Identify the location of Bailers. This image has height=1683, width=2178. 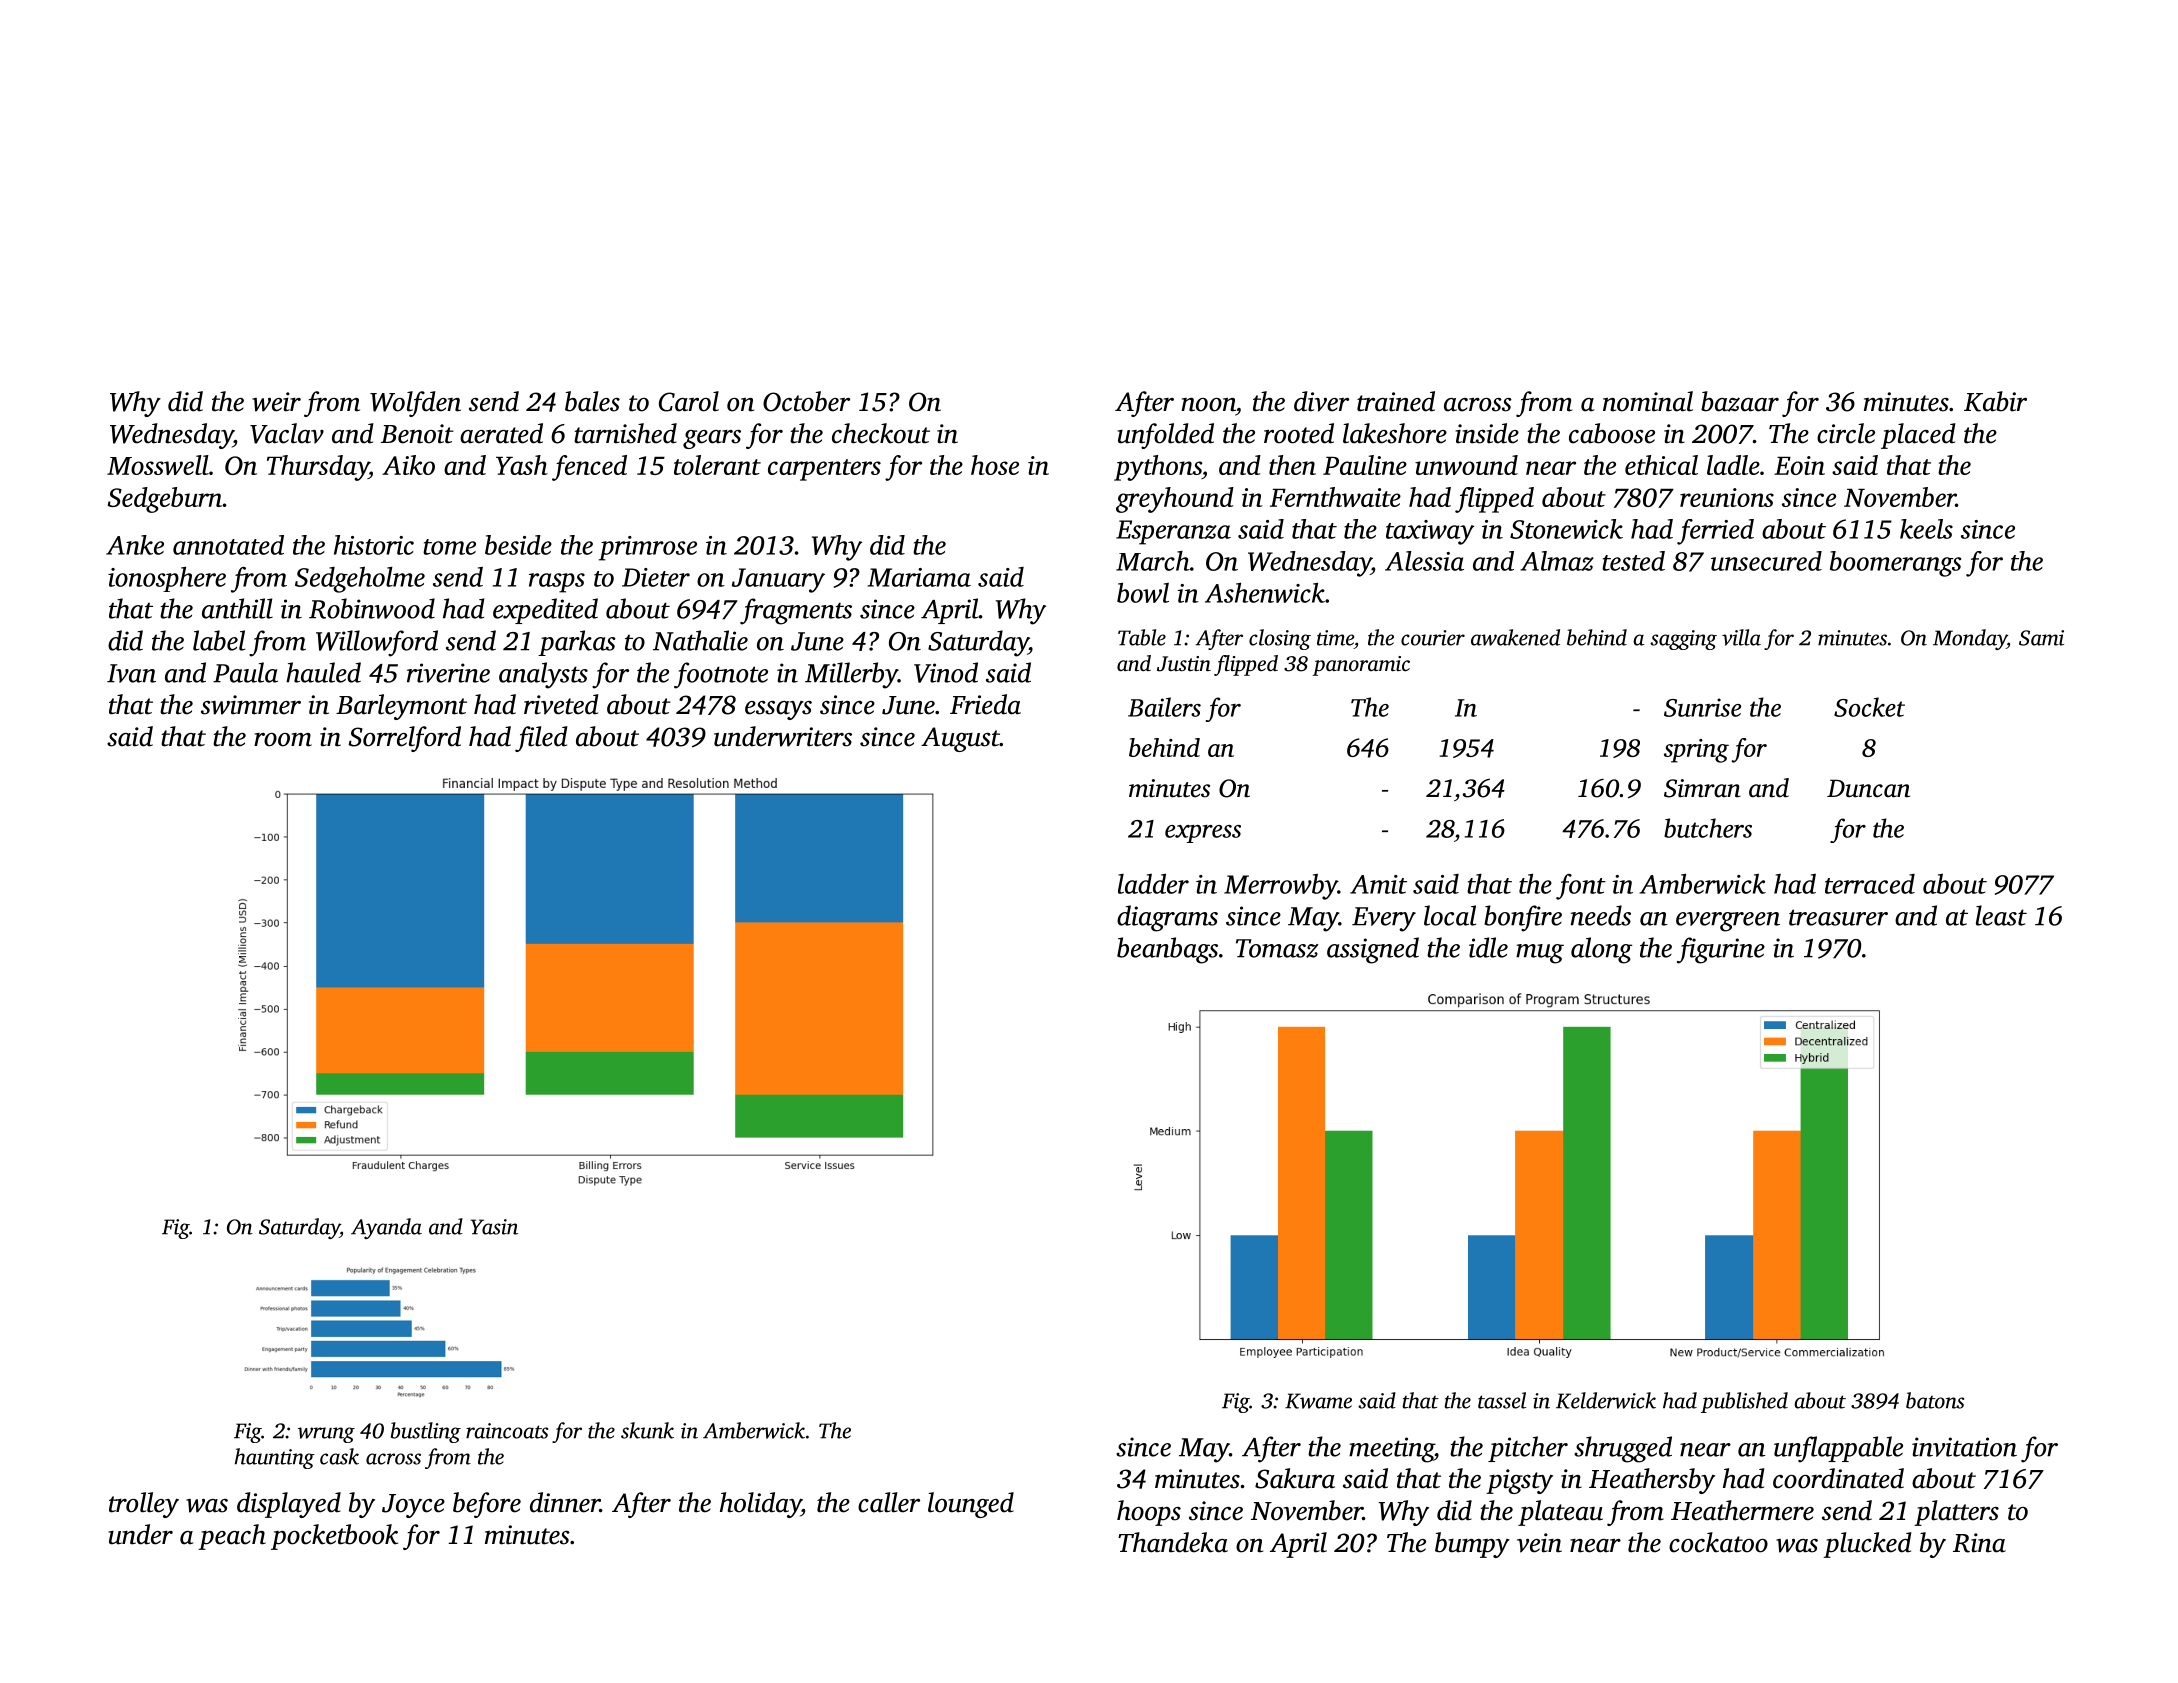
(1164, 707).
